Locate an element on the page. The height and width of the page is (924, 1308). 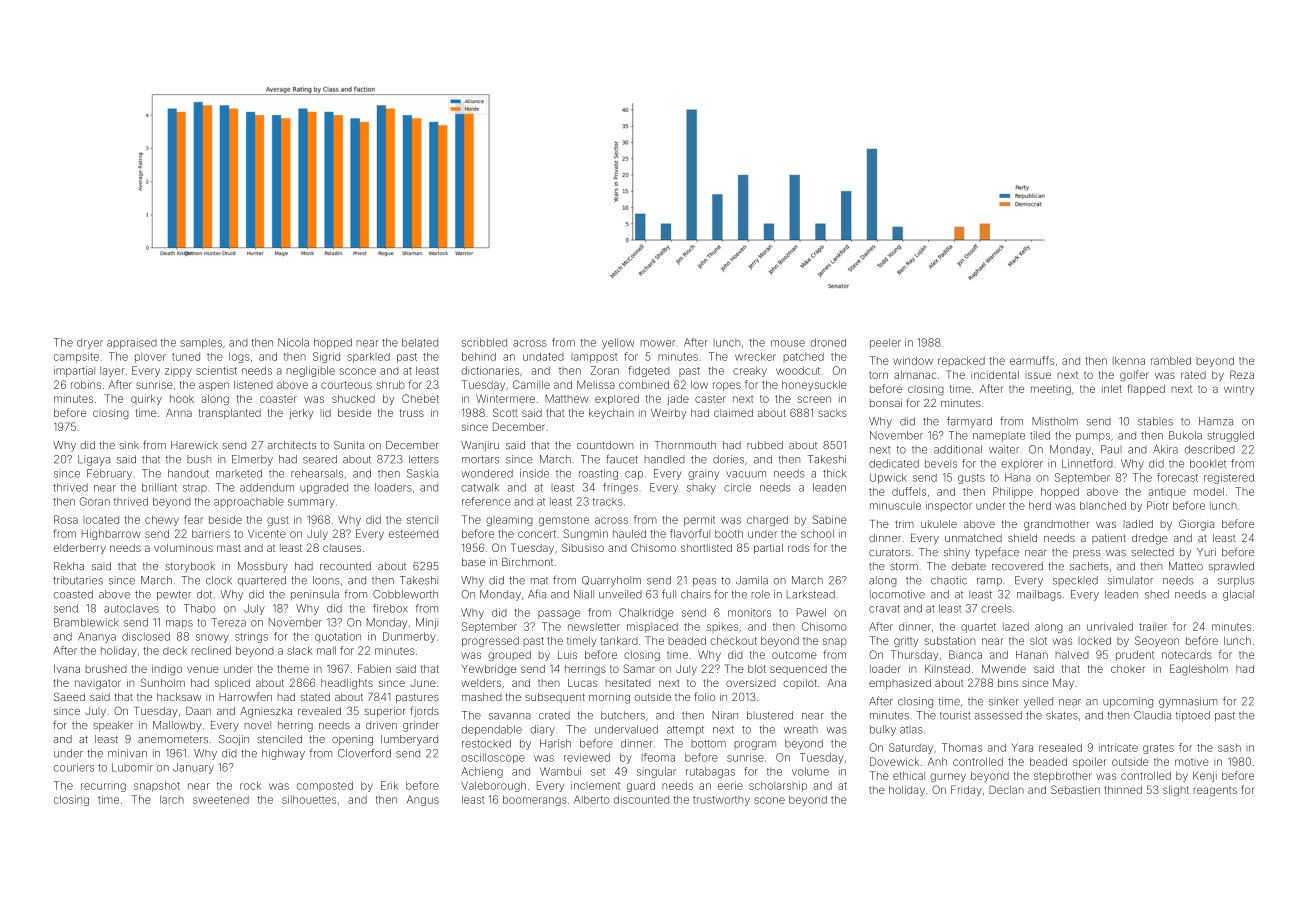
minivan is located at coordinates (127, 753).
